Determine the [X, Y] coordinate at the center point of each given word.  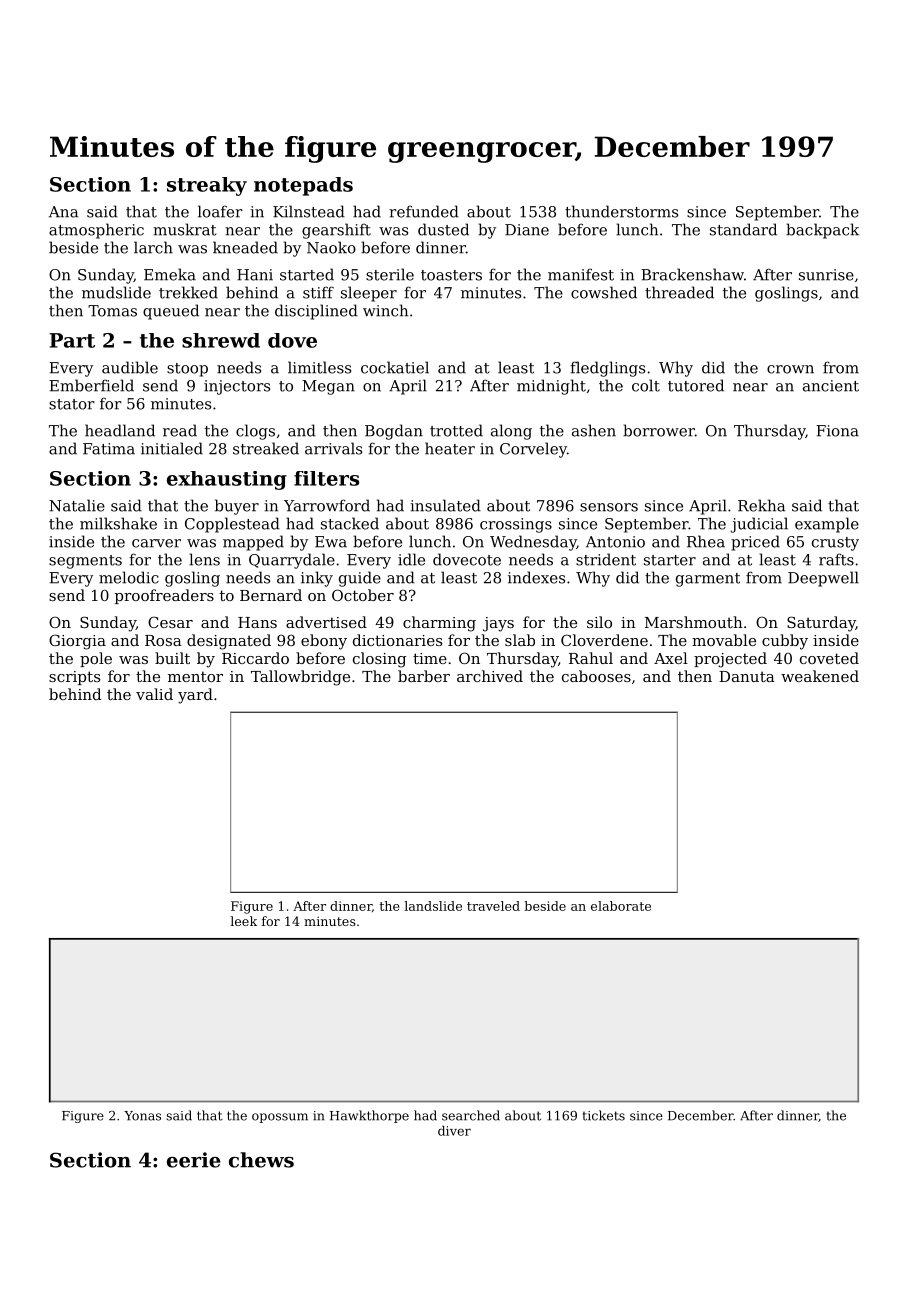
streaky [207, 186]
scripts [74, 678]
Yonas [142, 1116]
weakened [820, 676]
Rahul [591, 658]
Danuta [747, 676]
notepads [303, 186]
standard [743, 229]
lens [204, 559]
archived [490, 676]
